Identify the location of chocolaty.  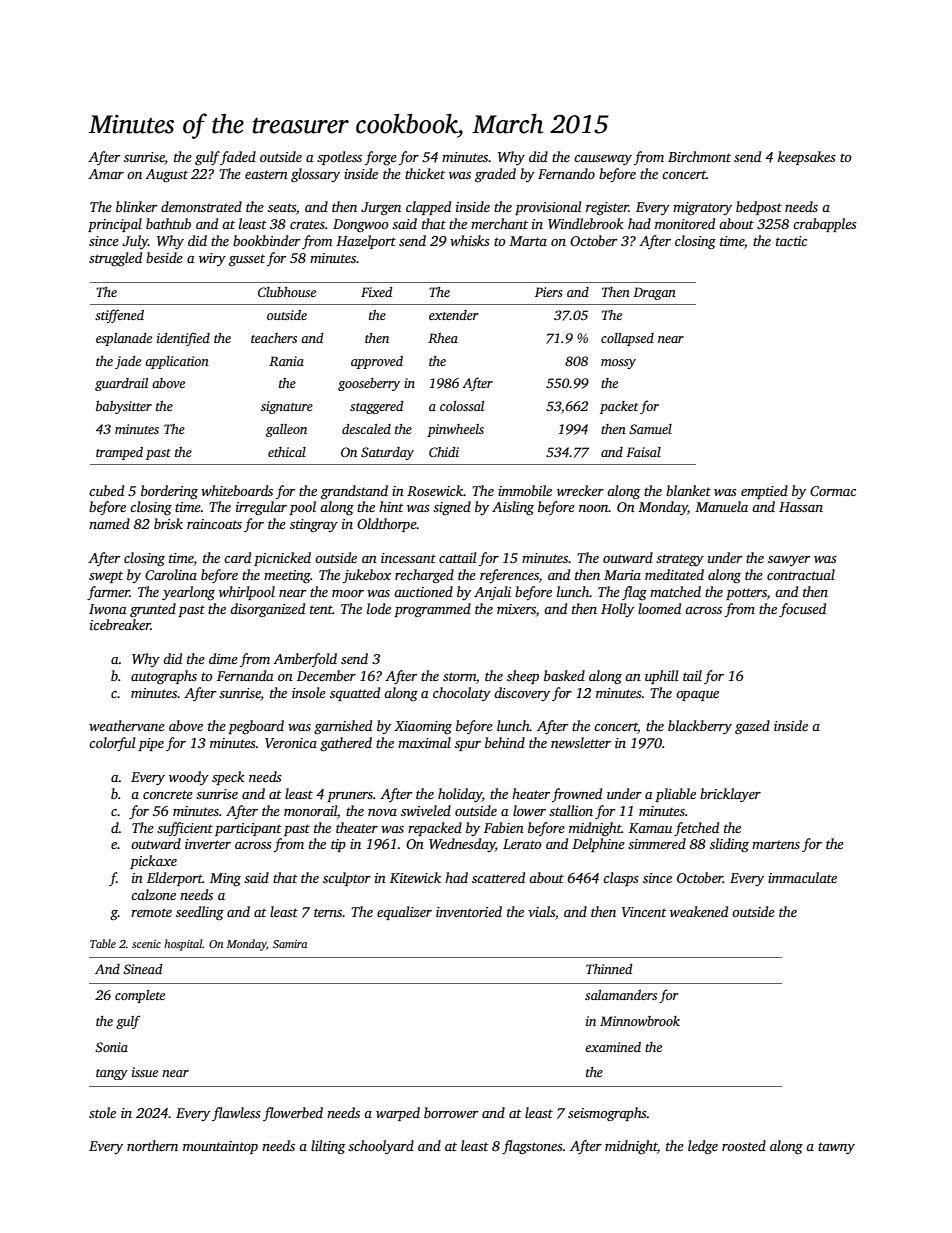
(462, 694).
